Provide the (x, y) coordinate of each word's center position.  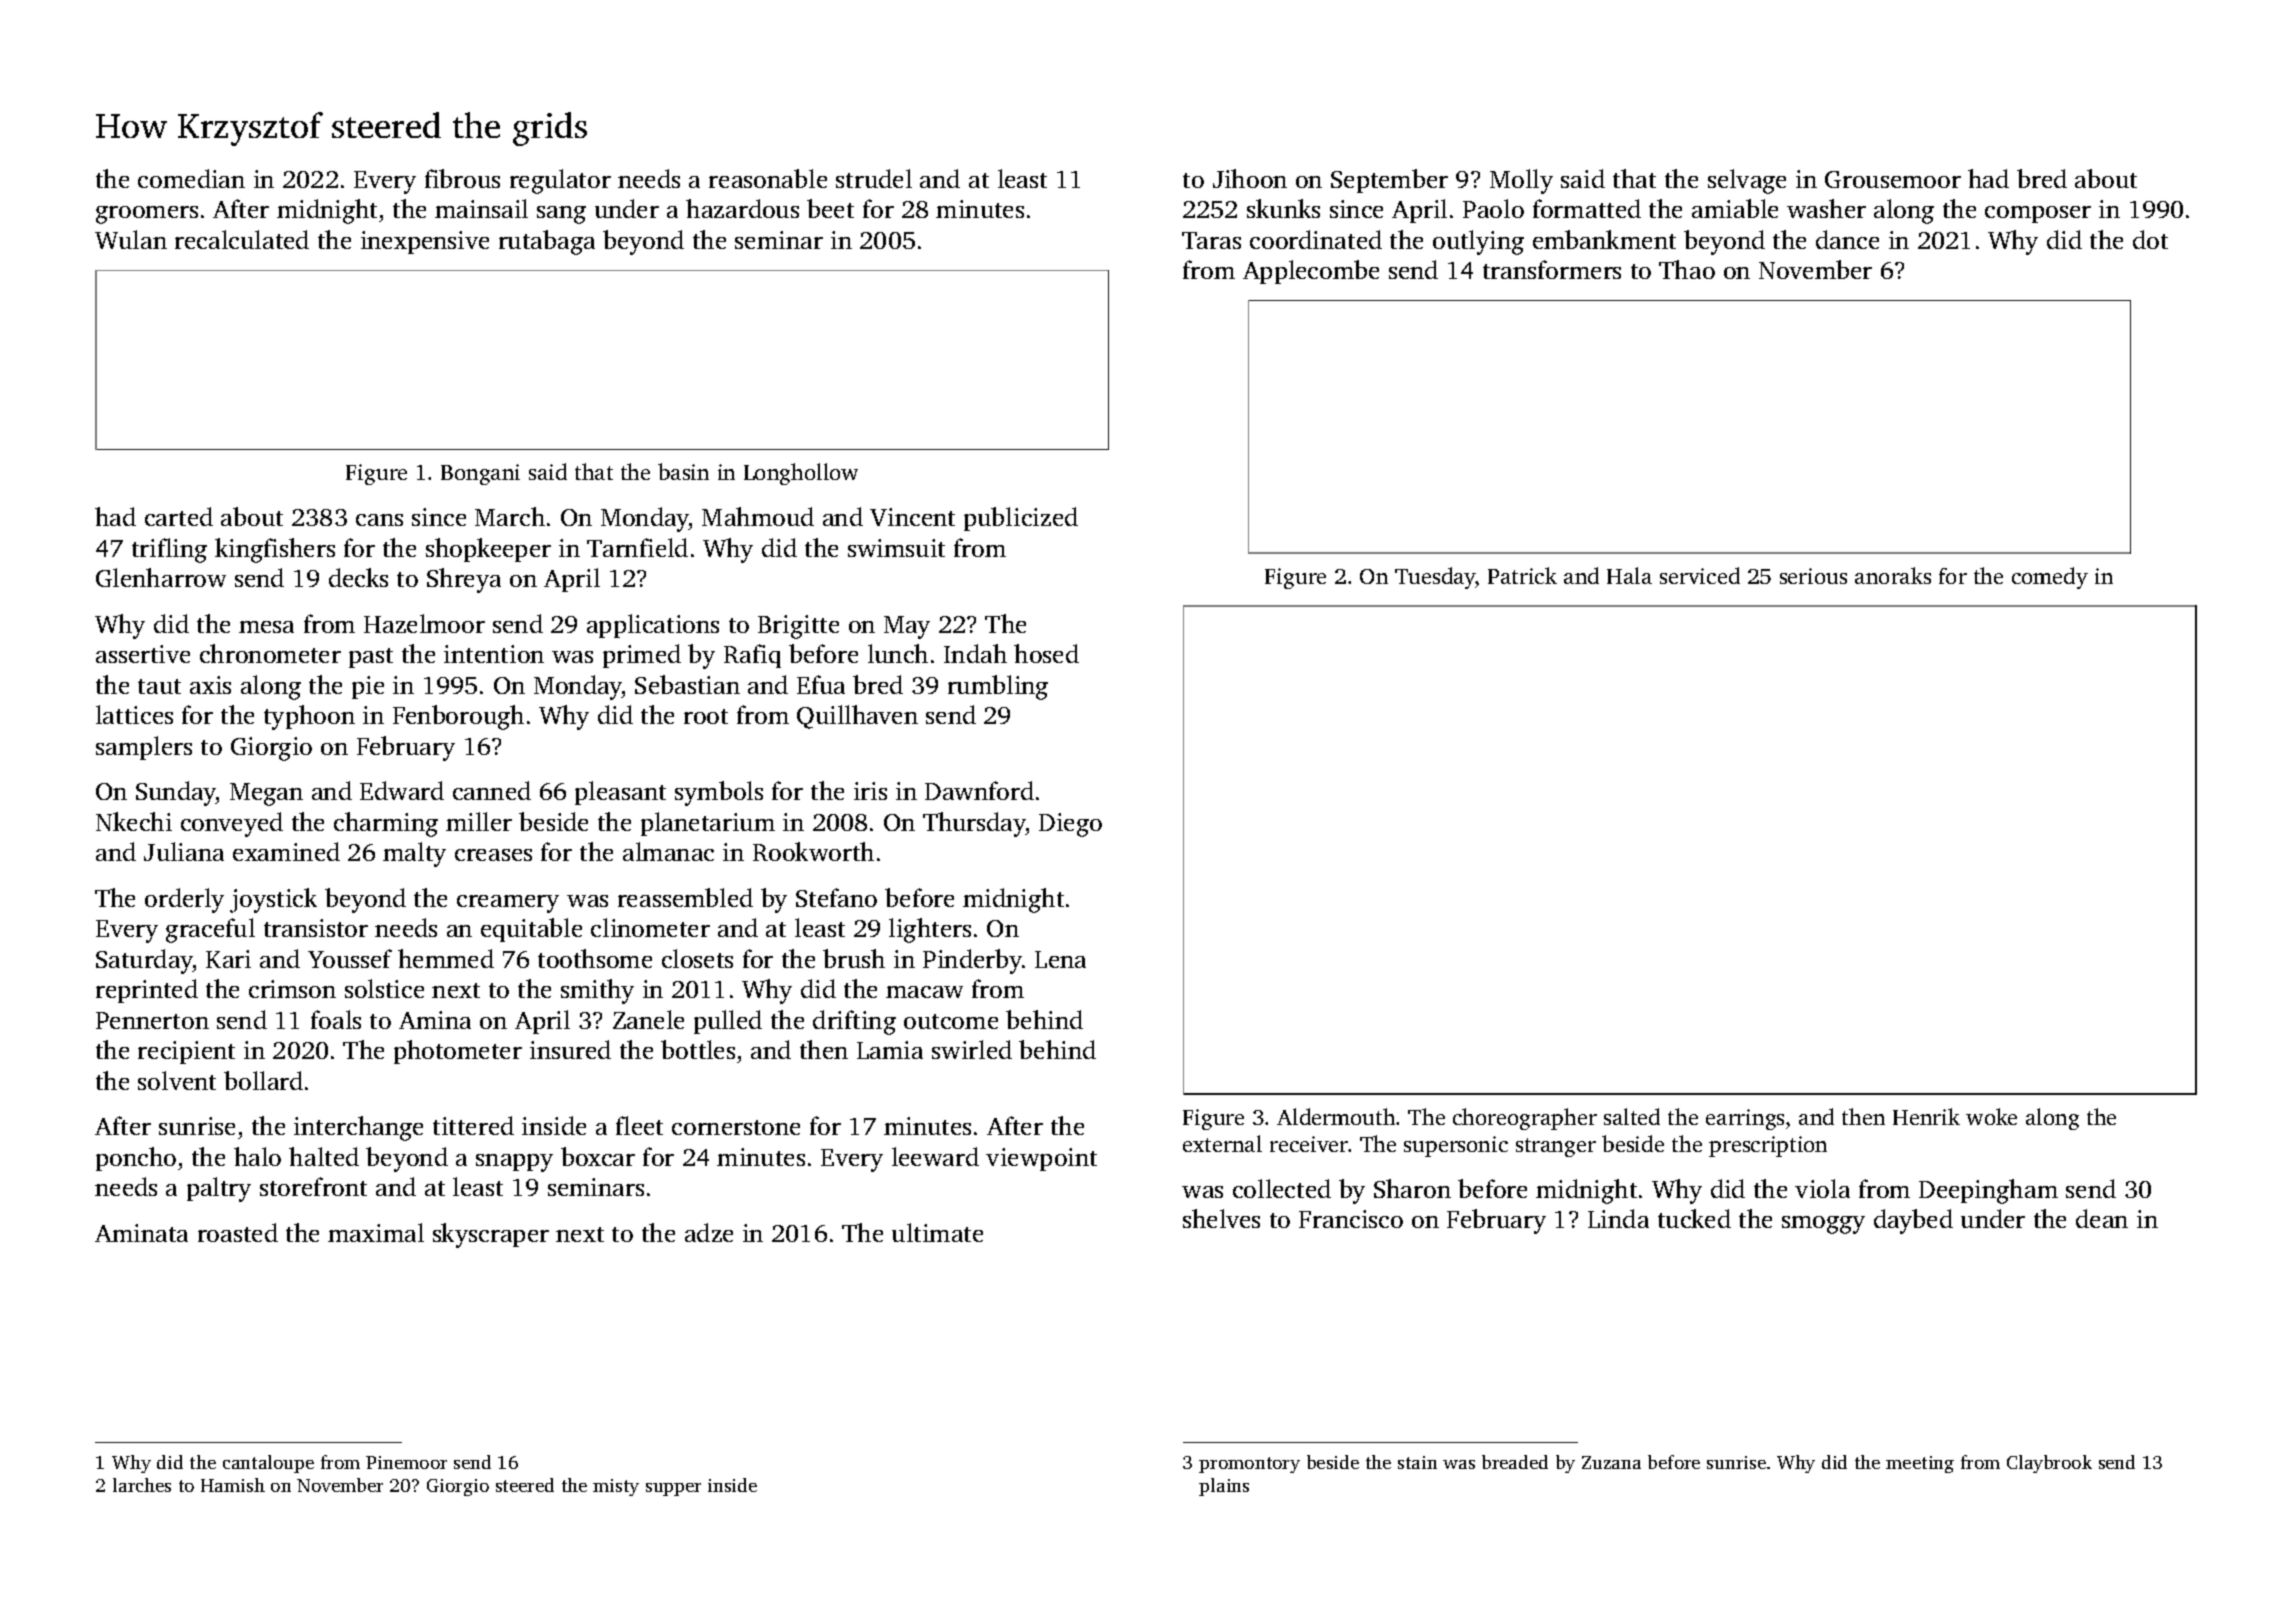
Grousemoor (1893, 179)
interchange (358, 1128)
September (1389, 181)
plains (1224, 1487)
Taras (1211, 240)
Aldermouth (1336, 1116)
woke (1991, 1116)
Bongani (480, 474)
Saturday (144, 961)
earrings (1745, 1119)
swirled (972, 1049)
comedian (191, 178)
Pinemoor (406, 1462)
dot (2150, 239)
